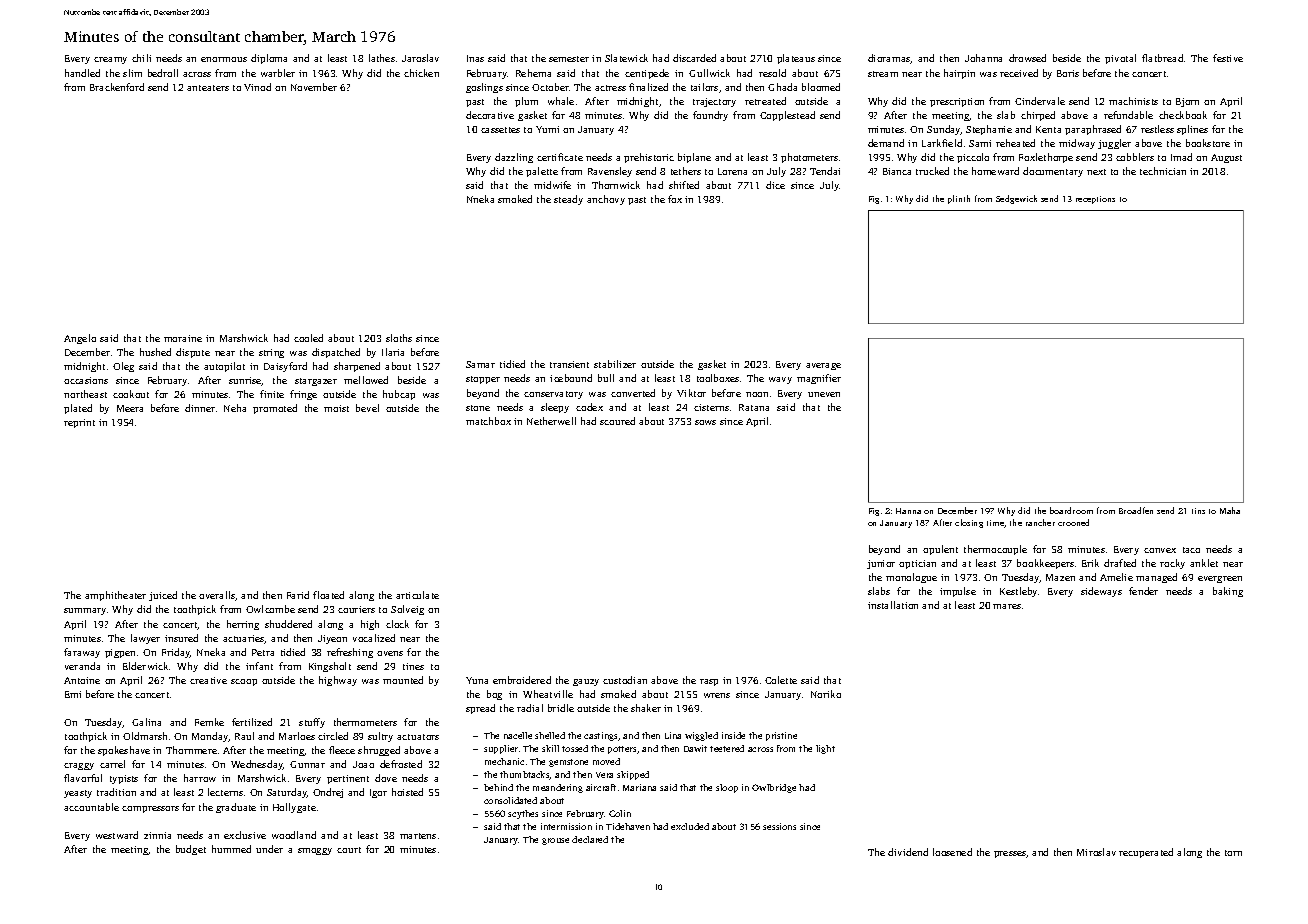 This screenshot has width=1308, height=924. What do you see at coordinates (1027, 58) in the screenshot?
I see `drowsed` at bounding box center [1027, 58].
